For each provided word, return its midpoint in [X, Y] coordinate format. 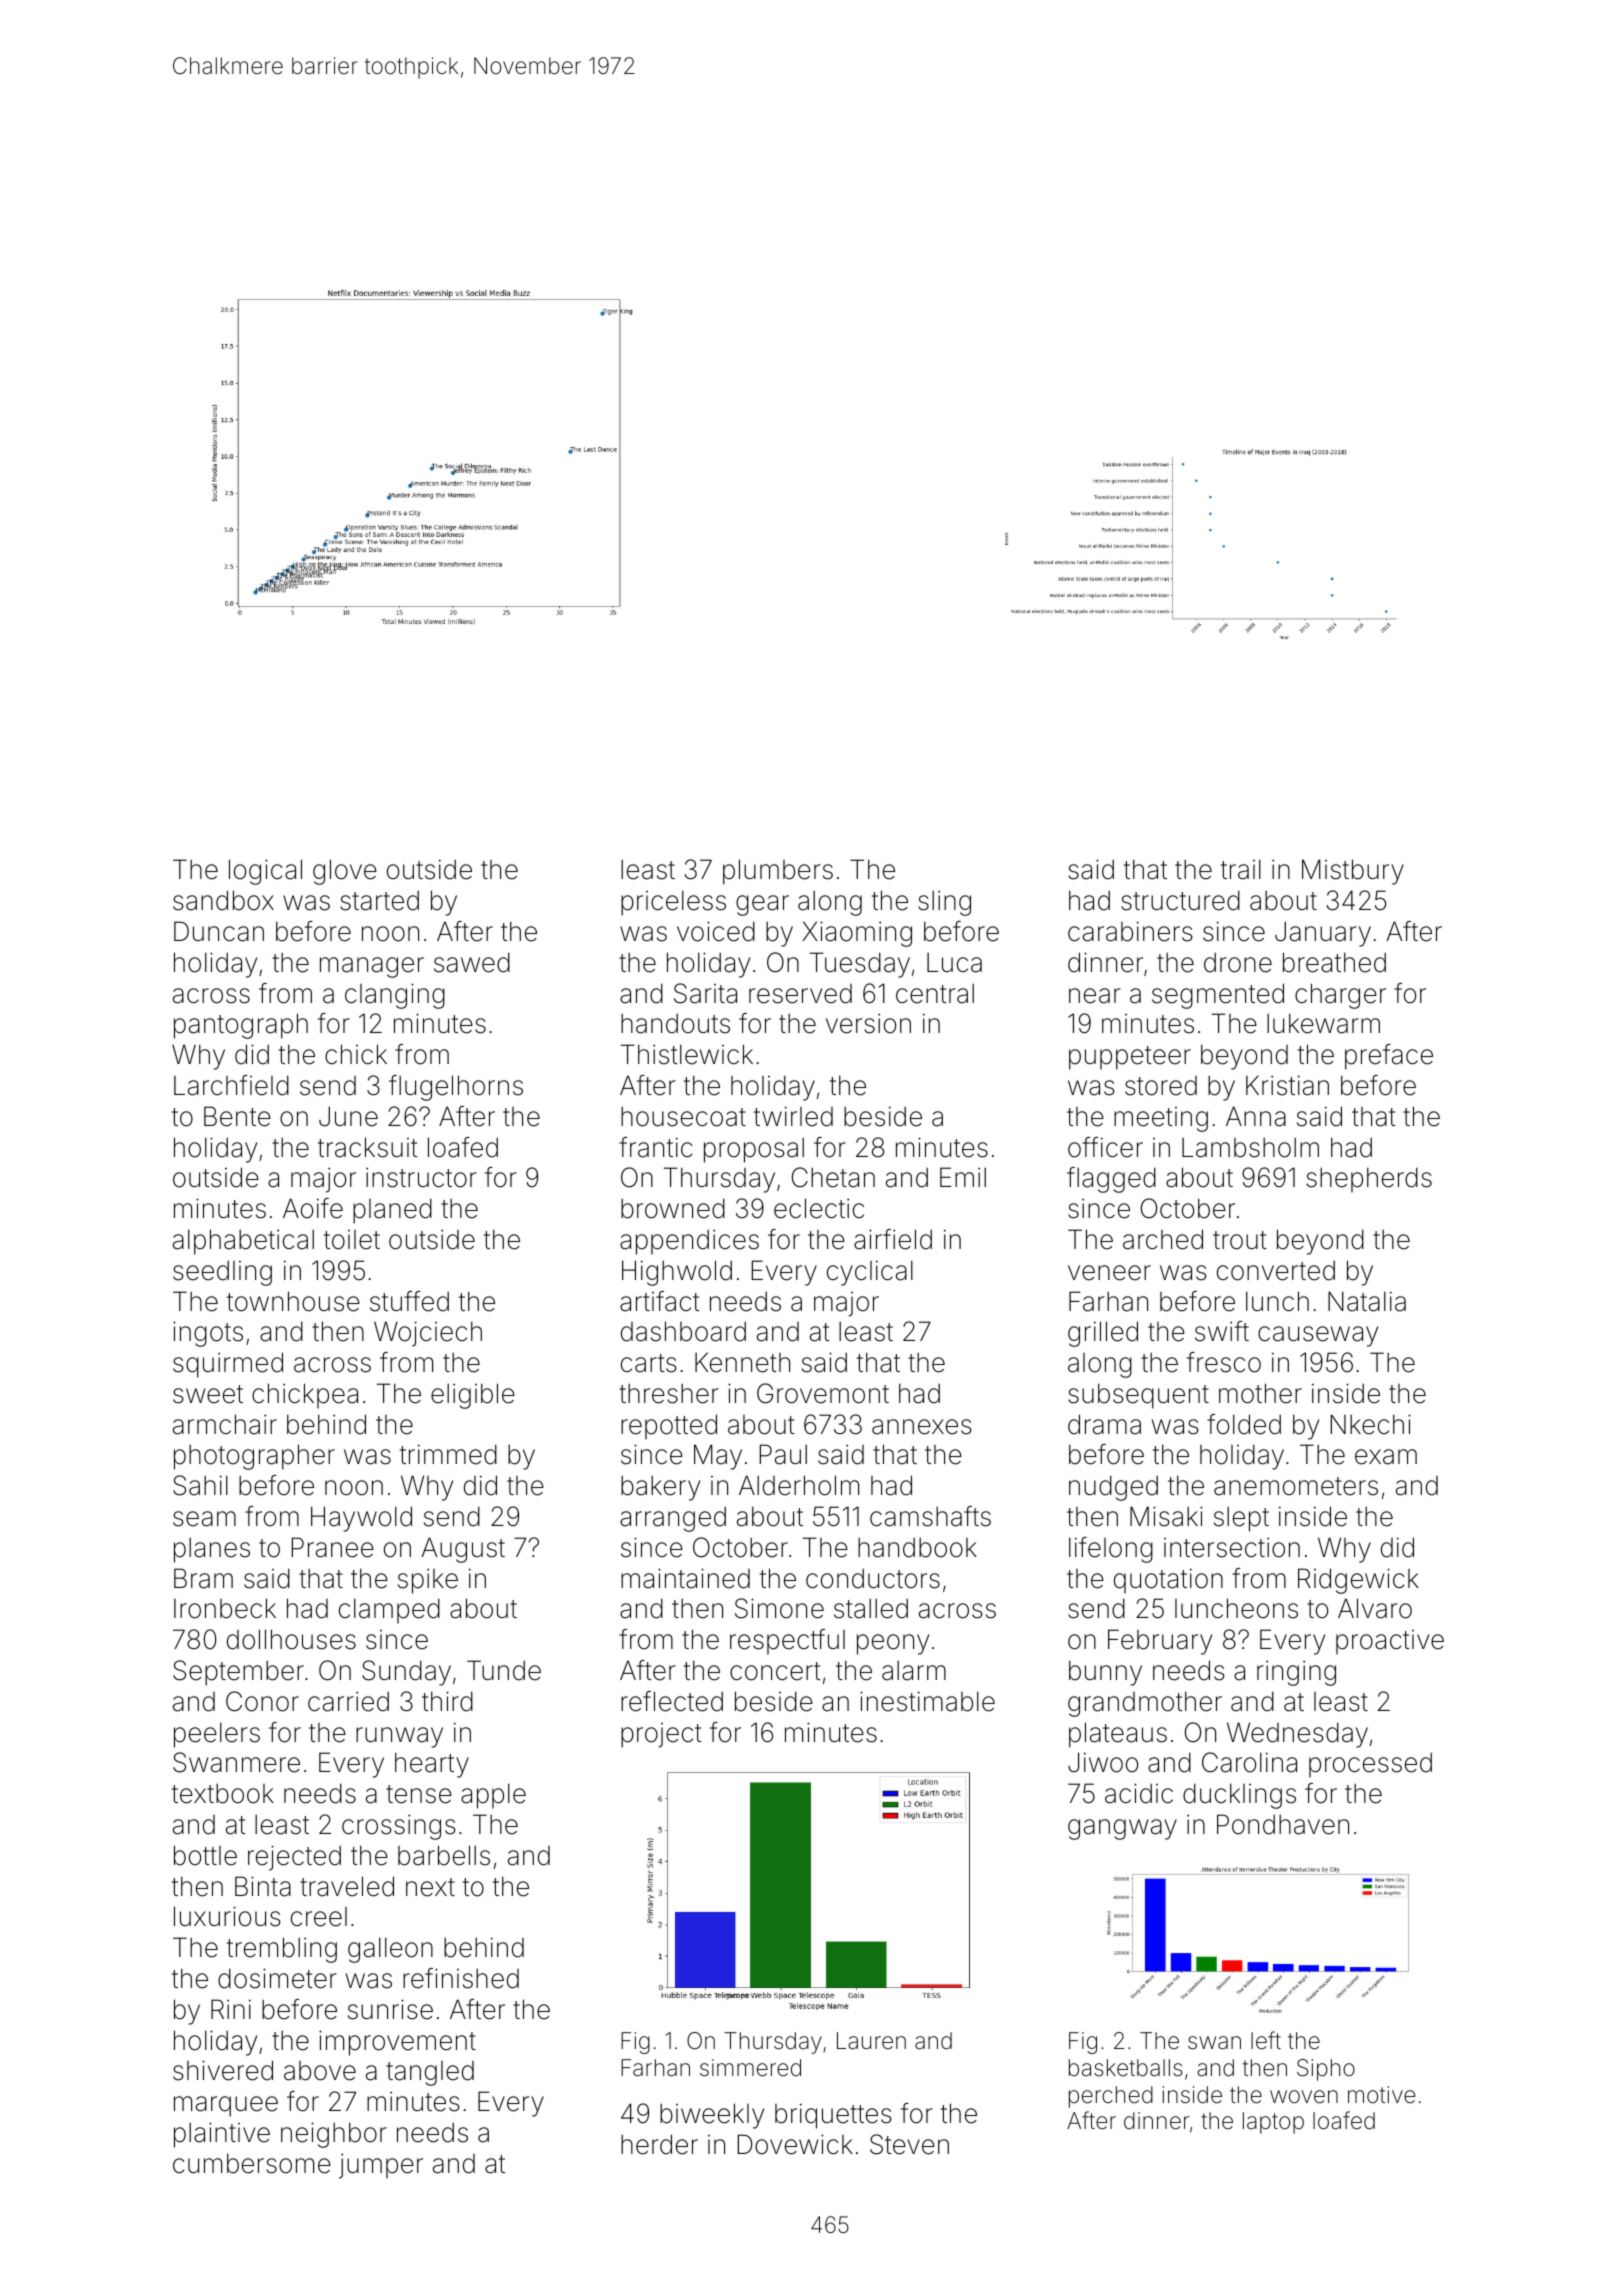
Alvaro [1375, 1608]
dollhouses [291, 1639]
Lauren [871, 2041]
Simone [779, 1608]
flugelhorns [456, 1088]
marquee [226, 2106]
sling [944, 903]
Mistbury [1353, 872]
